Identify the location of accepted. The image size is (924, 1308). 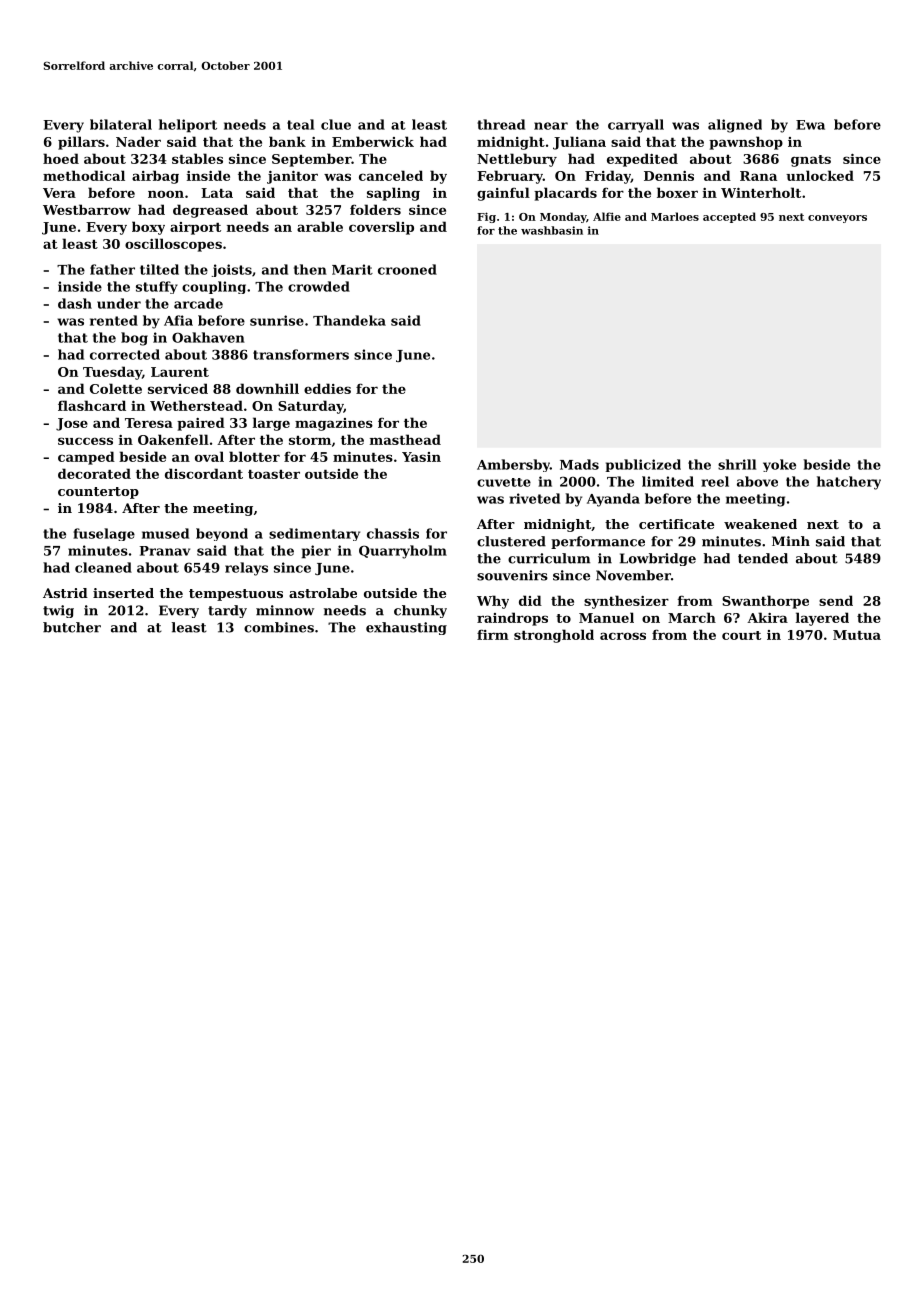
(729, 217).
